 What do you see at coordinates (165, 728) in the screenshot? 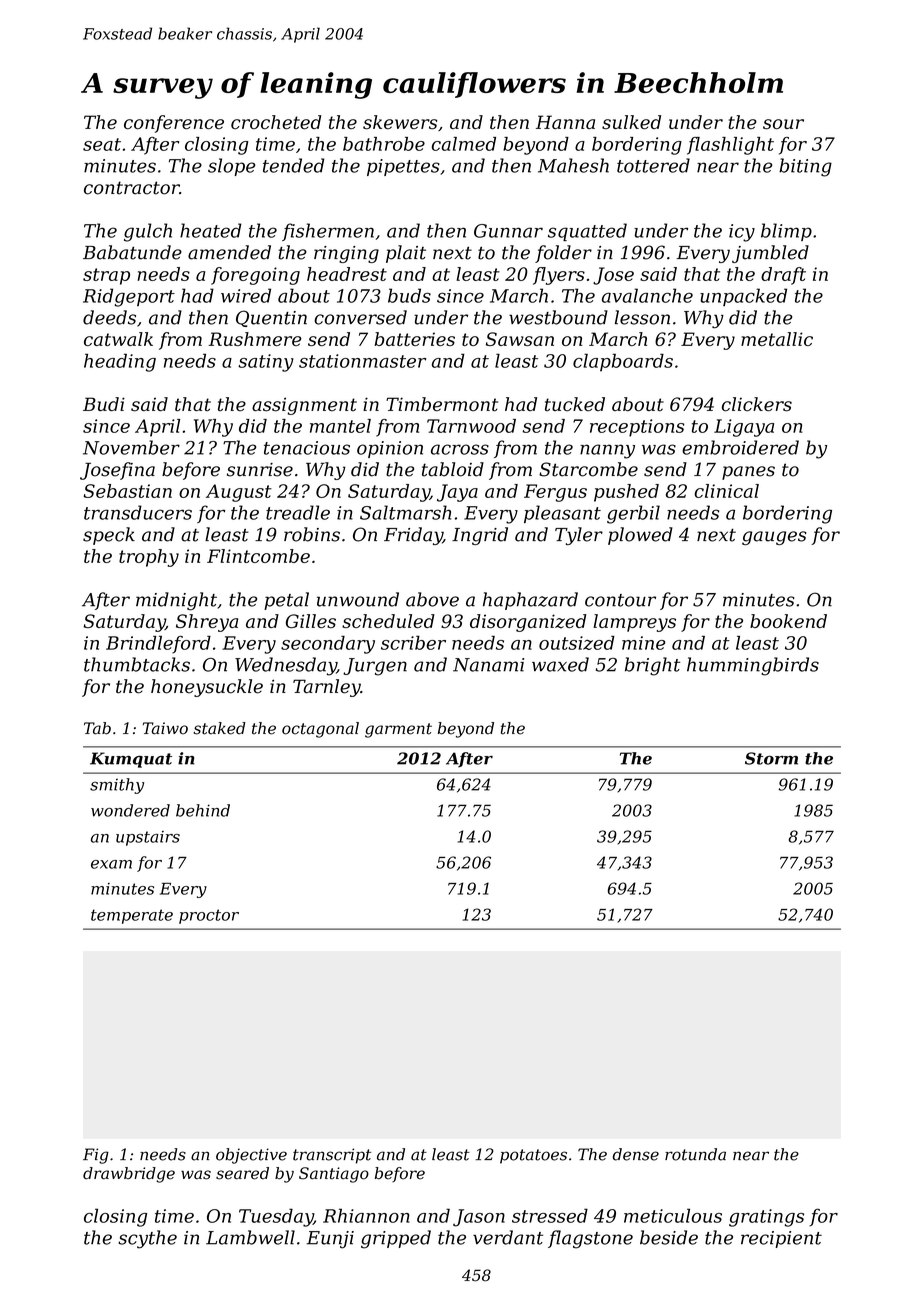
I see `Taiwo` at bounding box center [165, 728].
